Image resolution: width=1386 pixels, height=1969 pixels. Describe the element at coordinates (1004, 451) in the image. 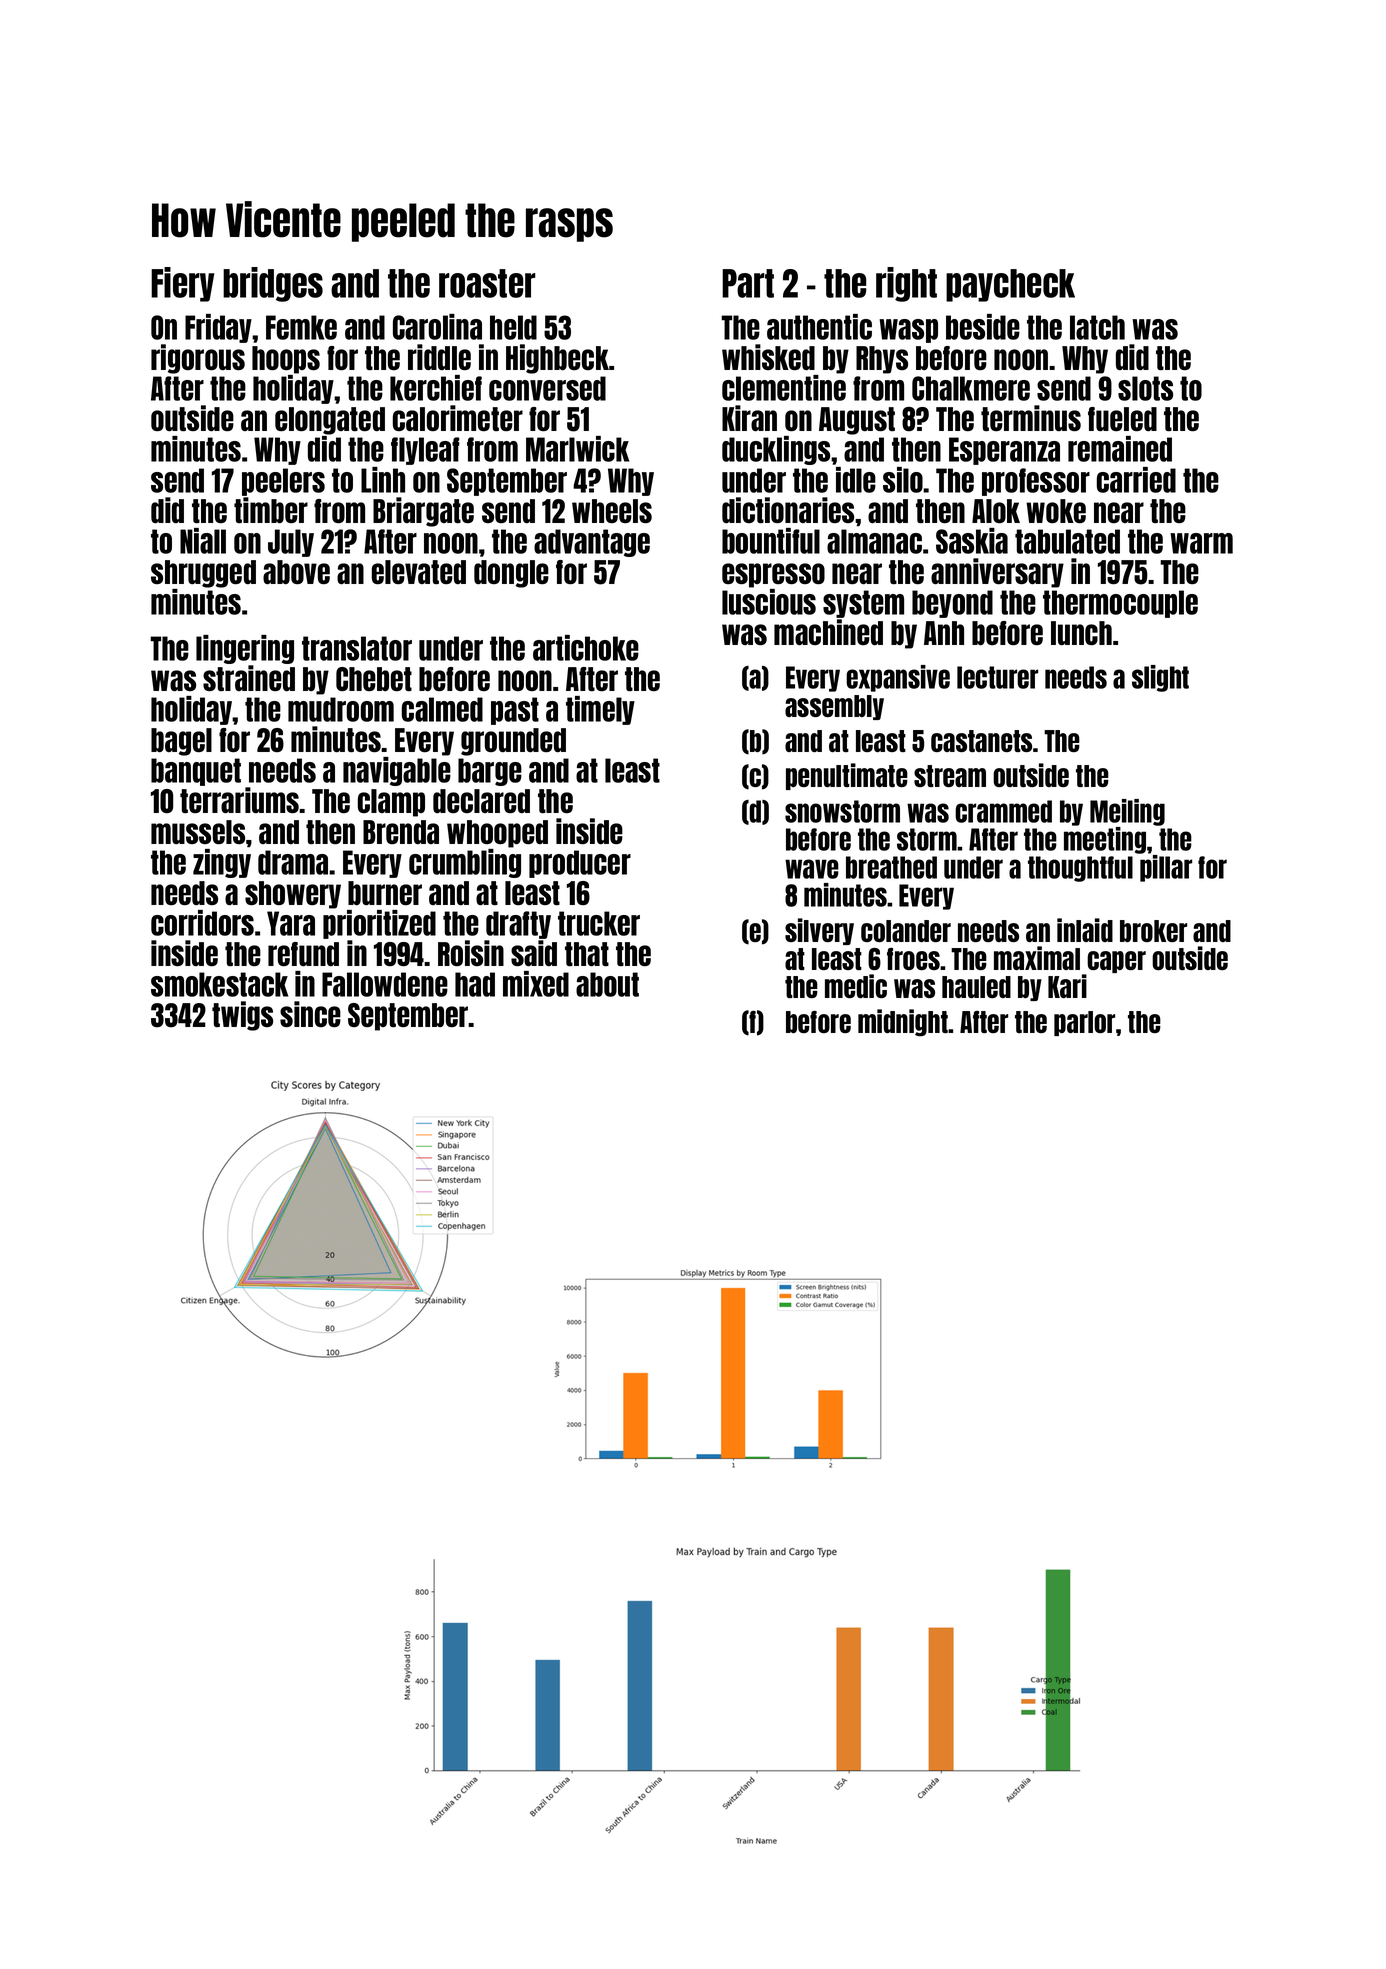

I see `Esperanza` at that location.
